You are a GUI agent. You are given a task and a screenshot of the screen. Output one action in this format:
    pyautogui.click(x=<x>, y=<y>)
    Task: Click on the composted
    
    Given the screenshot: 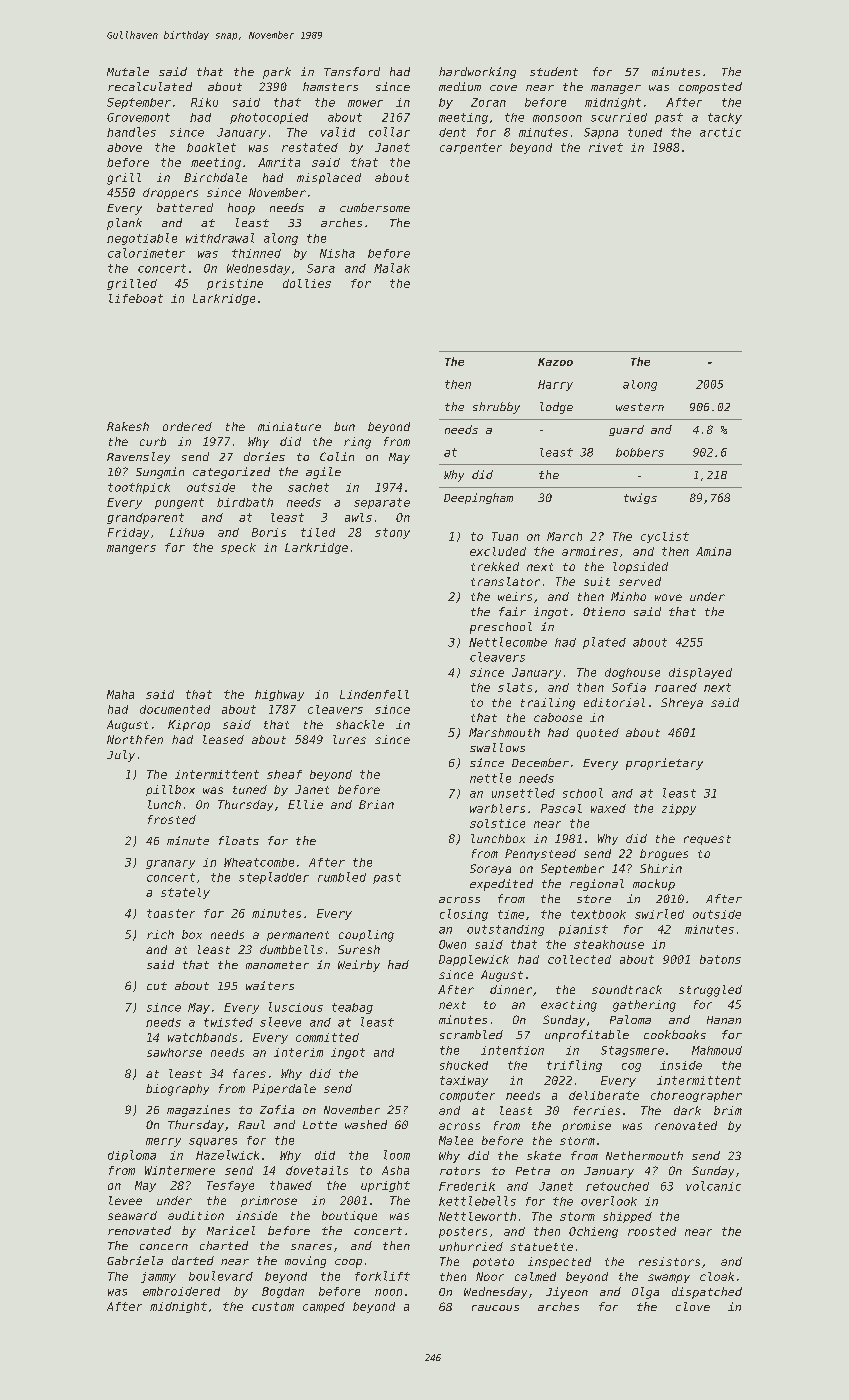 What is the action you would take?
    pyautogui.click(x=710, y=88)
